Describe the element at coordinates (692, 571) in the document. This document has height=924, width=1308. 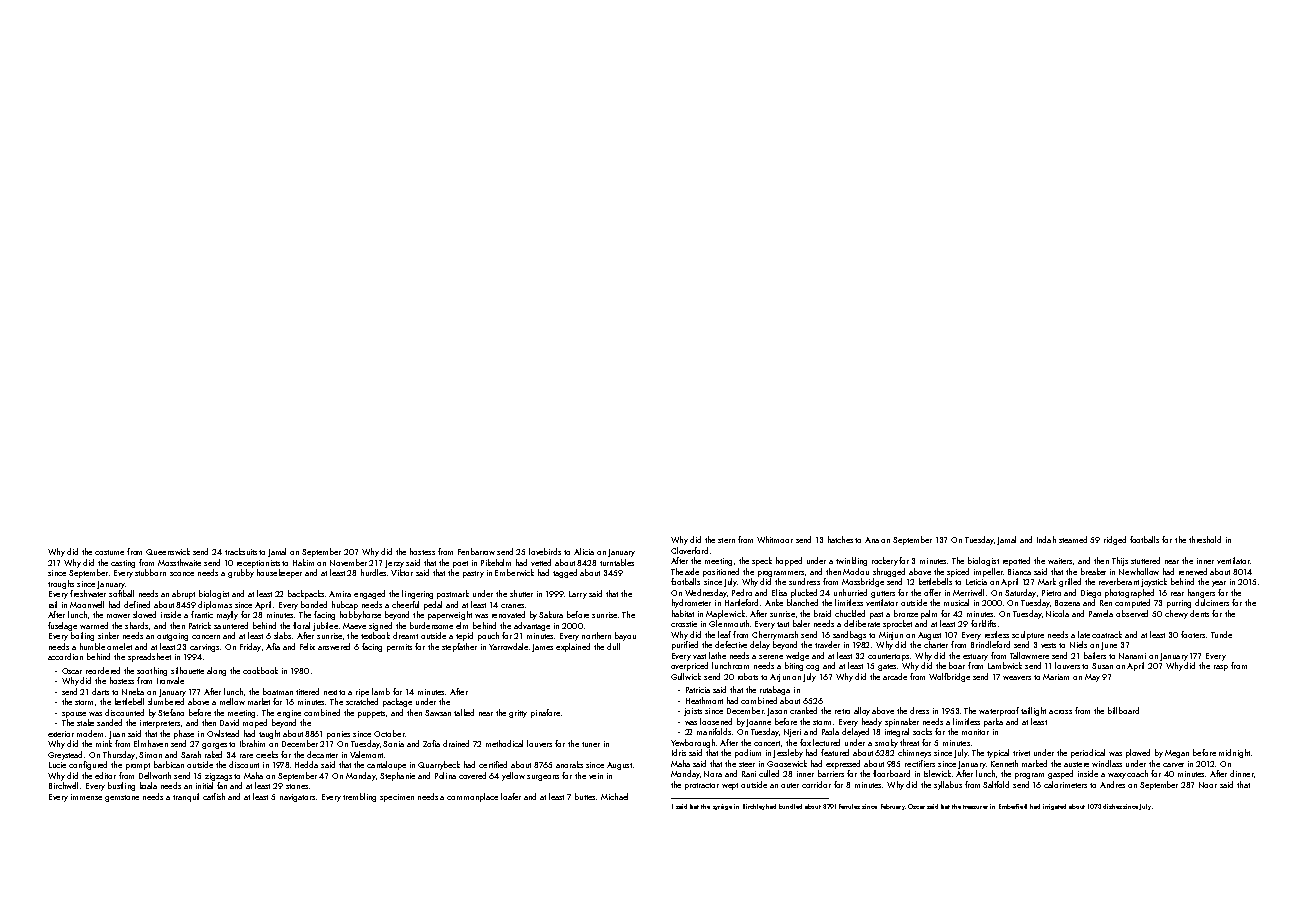
I see `axle` at that location.
